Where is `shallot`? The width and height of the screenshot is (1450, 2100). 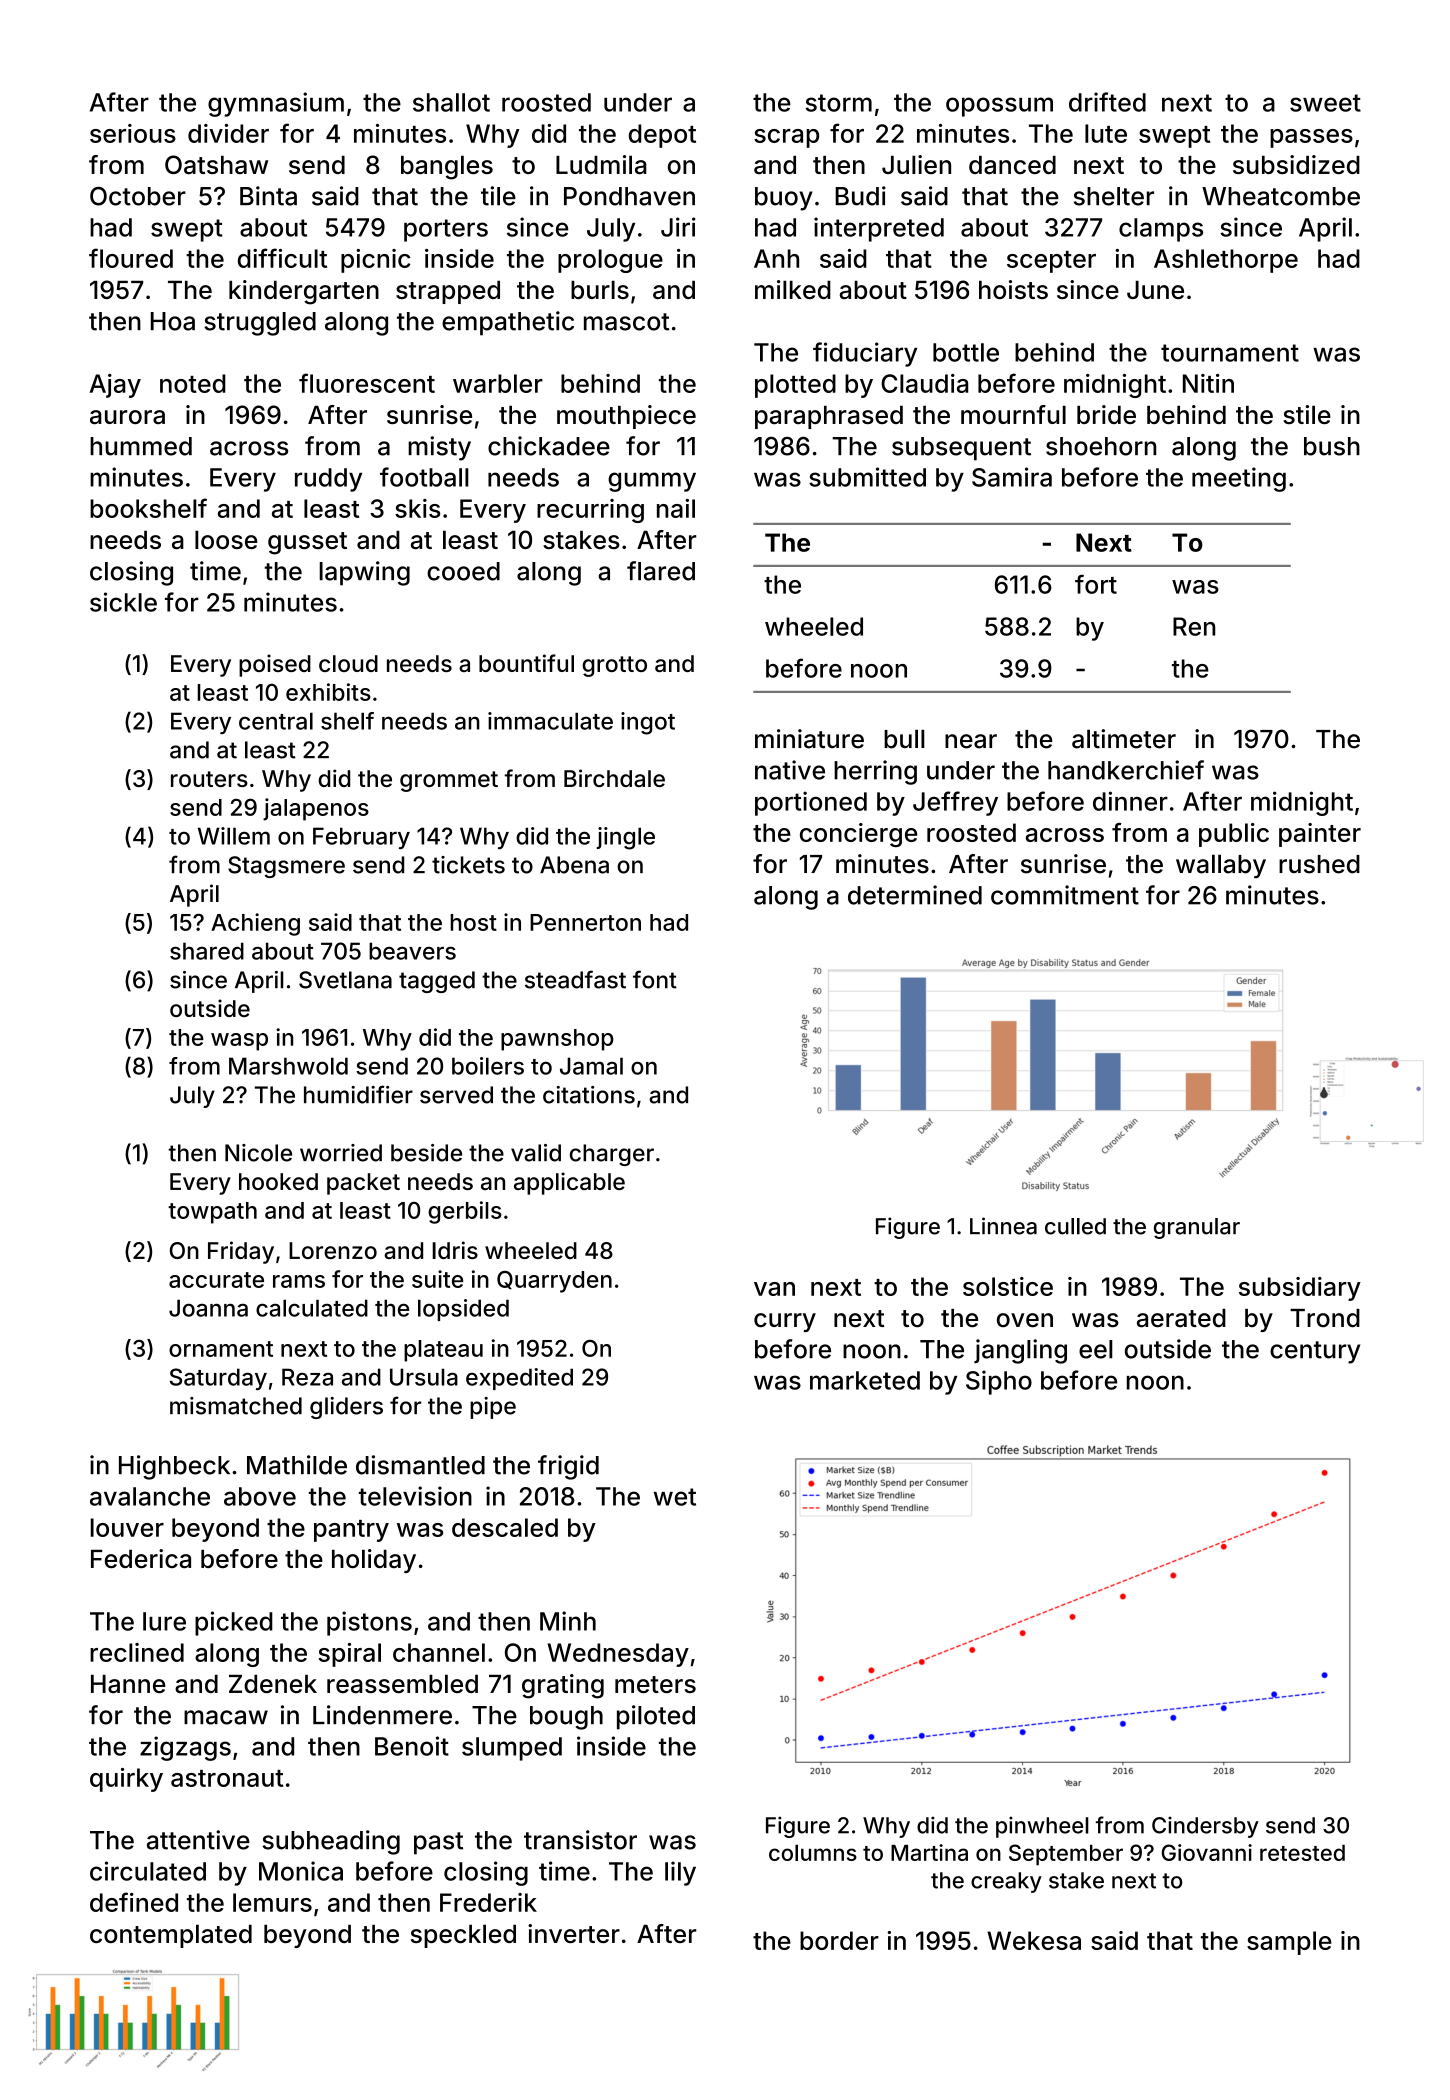 shallot is located at coordinates (451, 102).
